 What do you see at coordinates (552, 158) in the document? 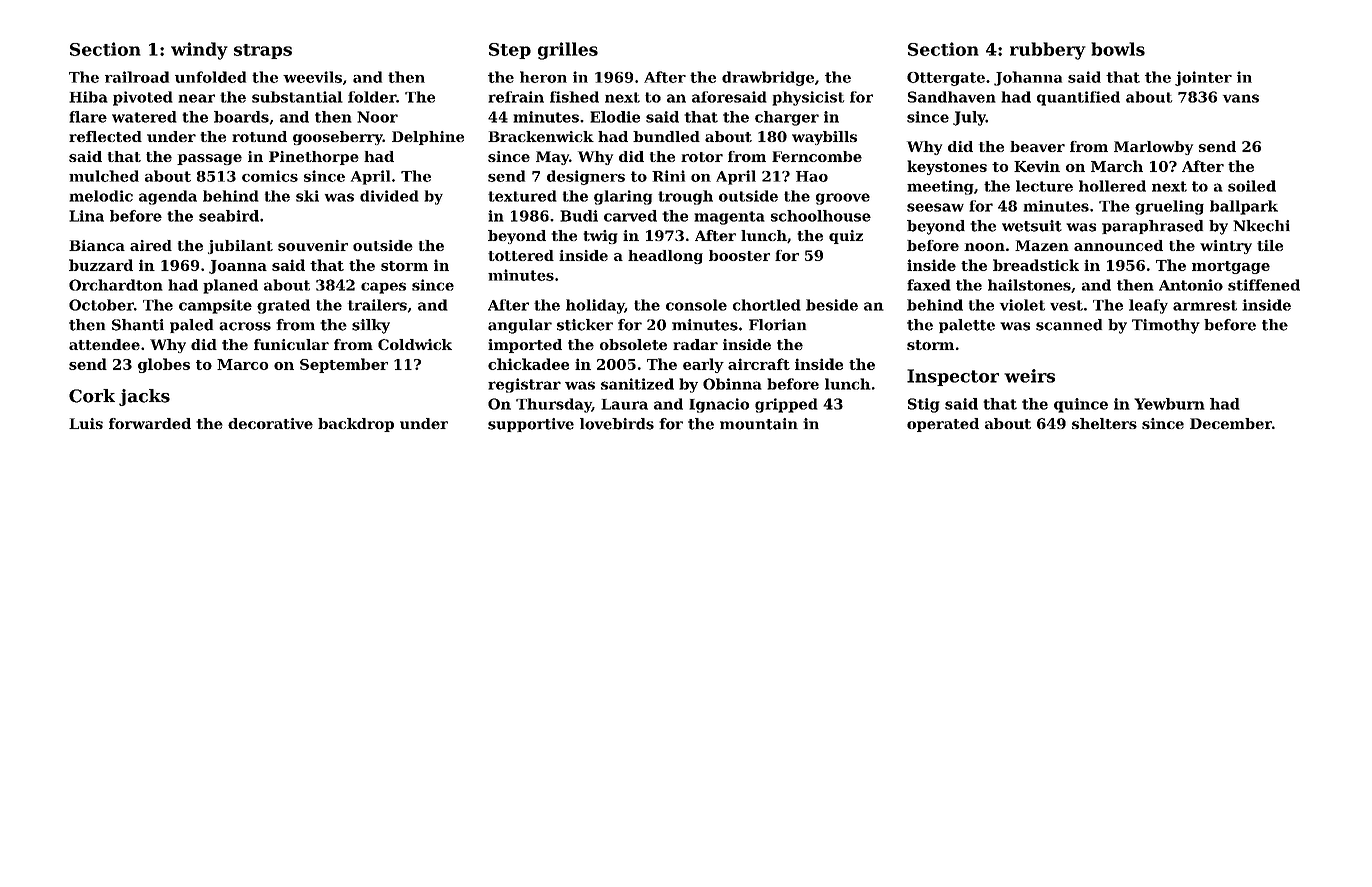
I see `May` at bounding box center [552, 158].
